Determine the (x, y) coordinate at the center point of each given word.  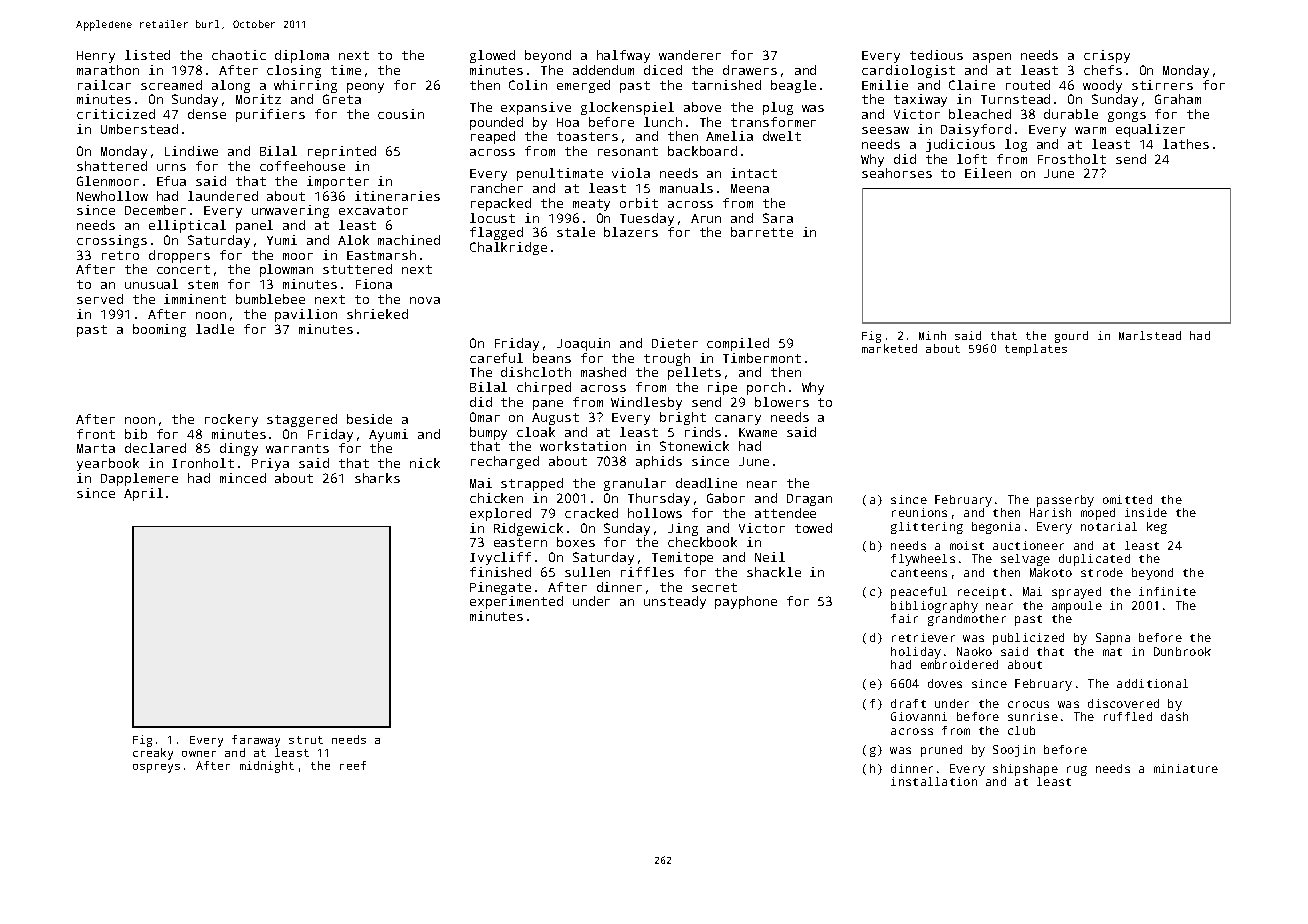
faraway (256, 741)
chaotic (239, 55)
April (143, 494)
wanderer (690, 55)
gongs (1127, 117)
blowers (782, 402)
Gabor (726, 498)
